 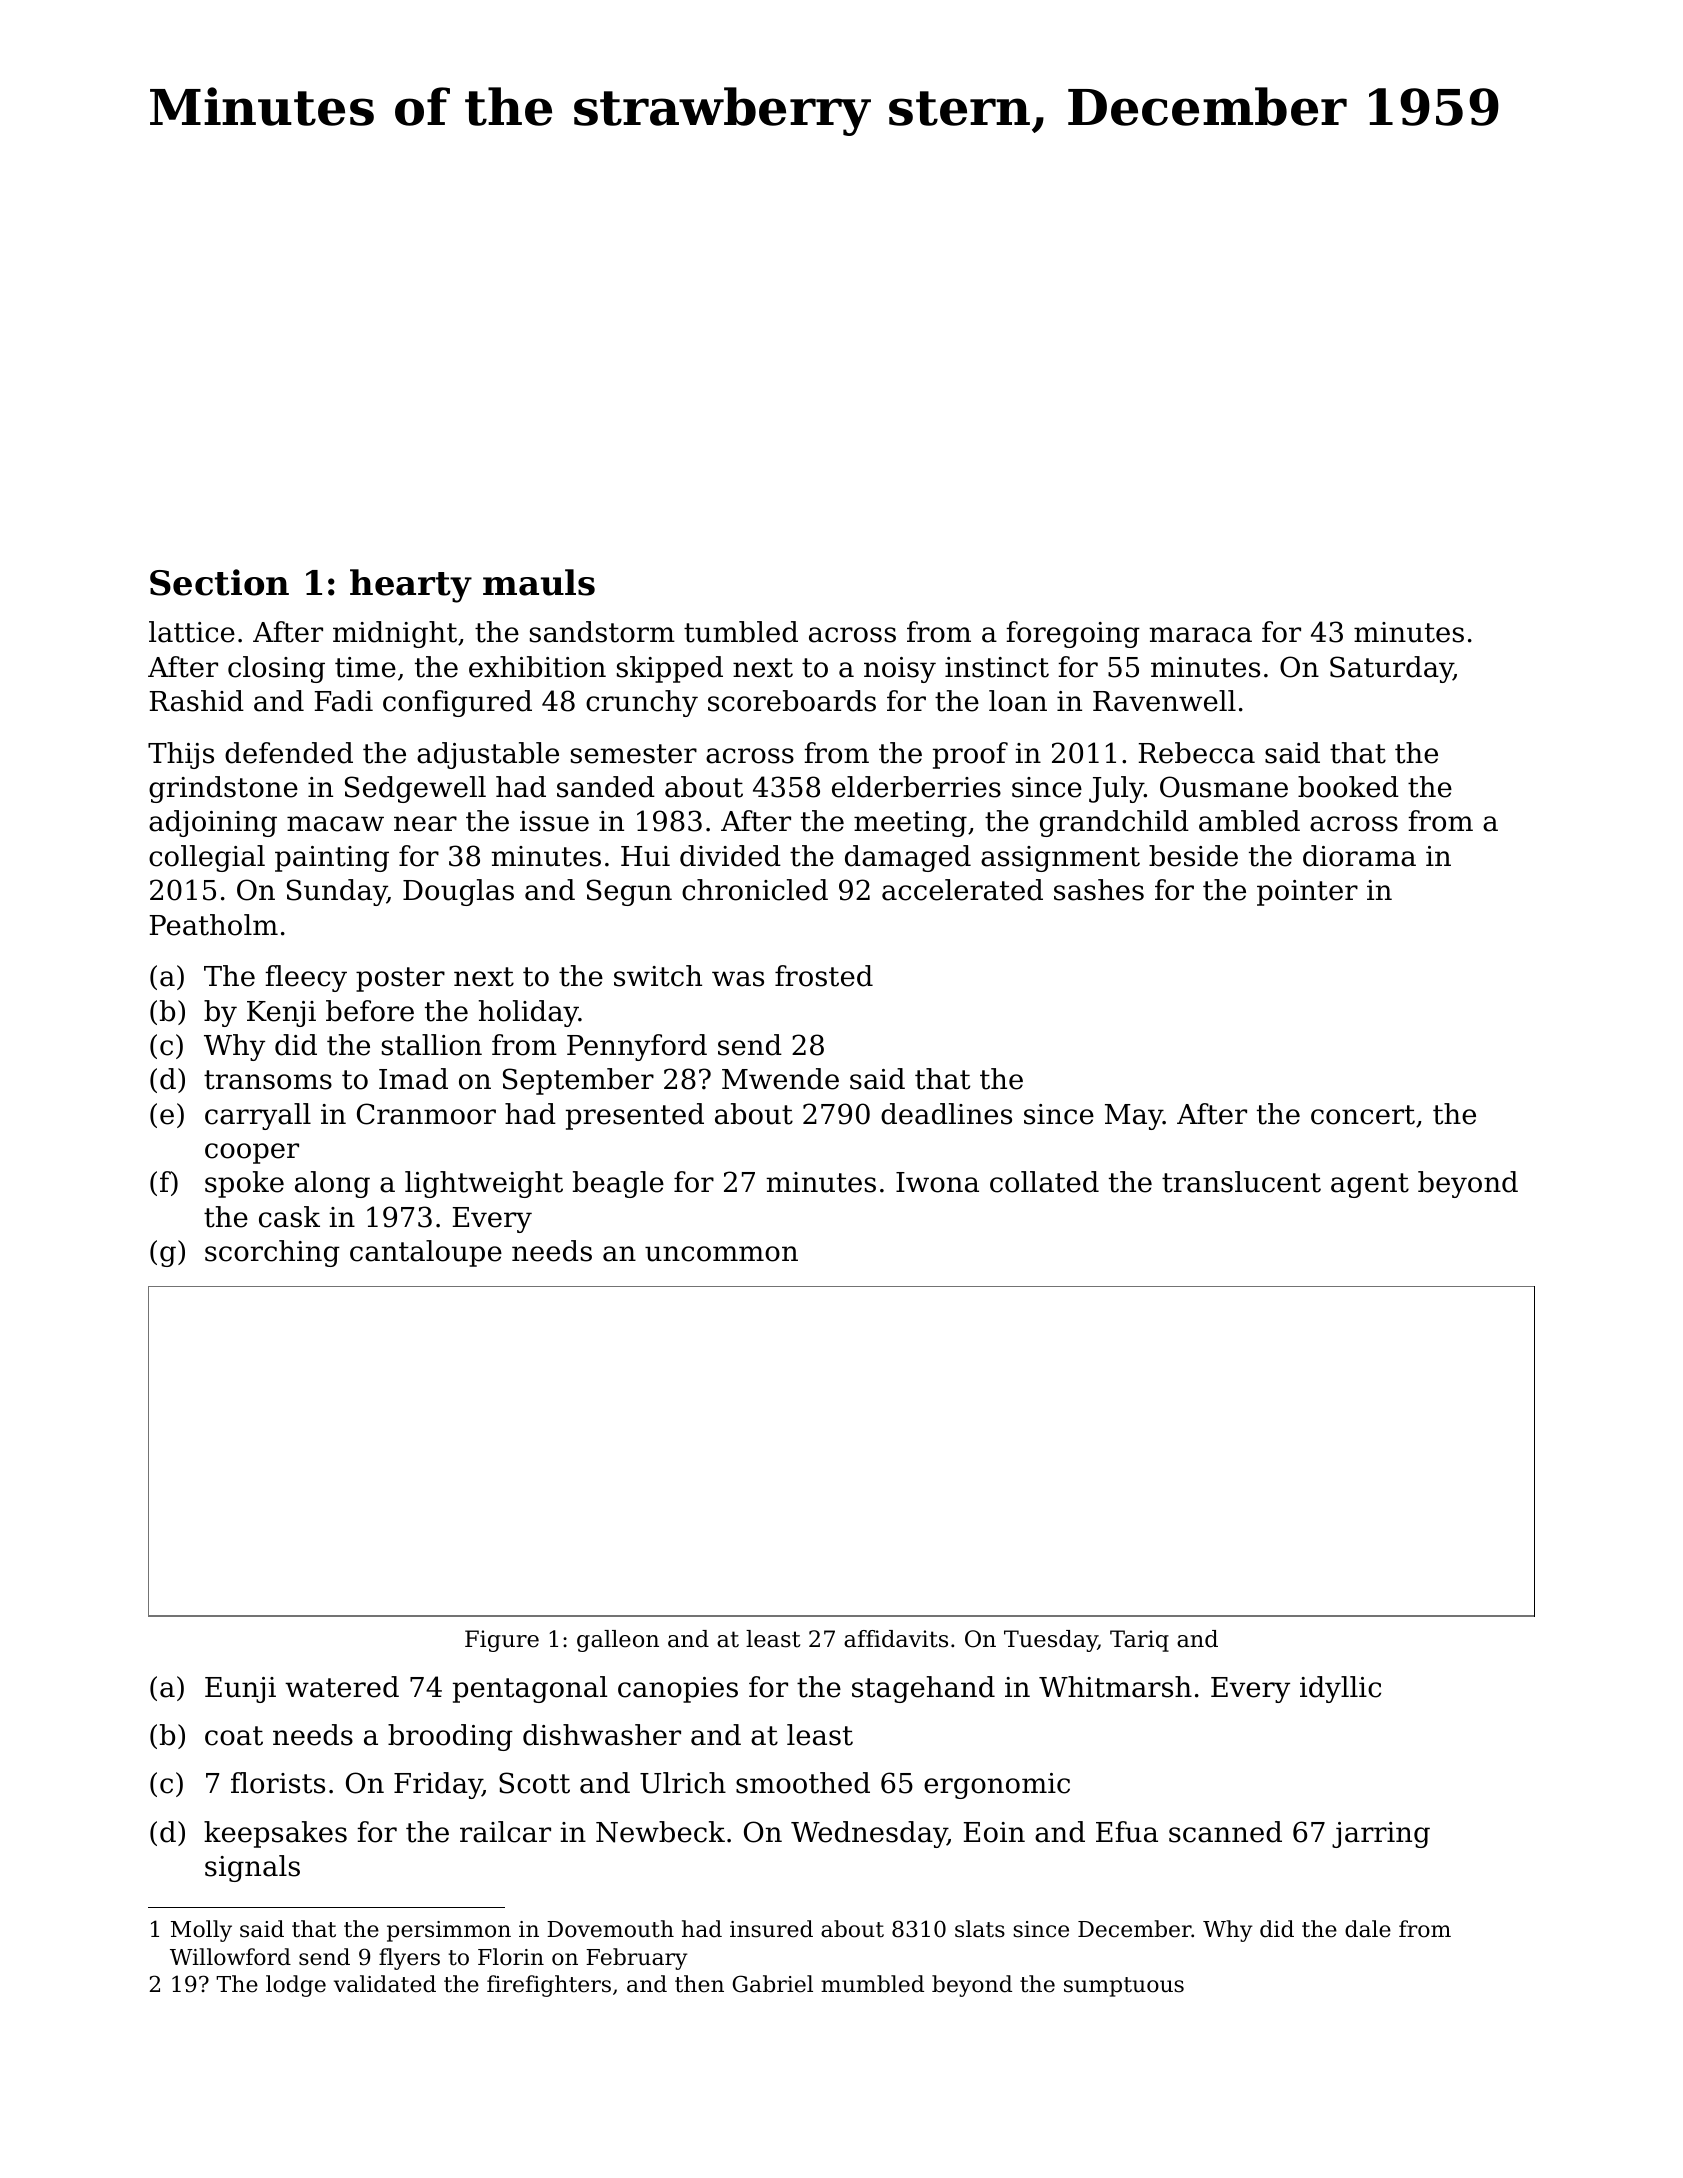 I want to click on Mwende, so click(x=780, y=1079).
